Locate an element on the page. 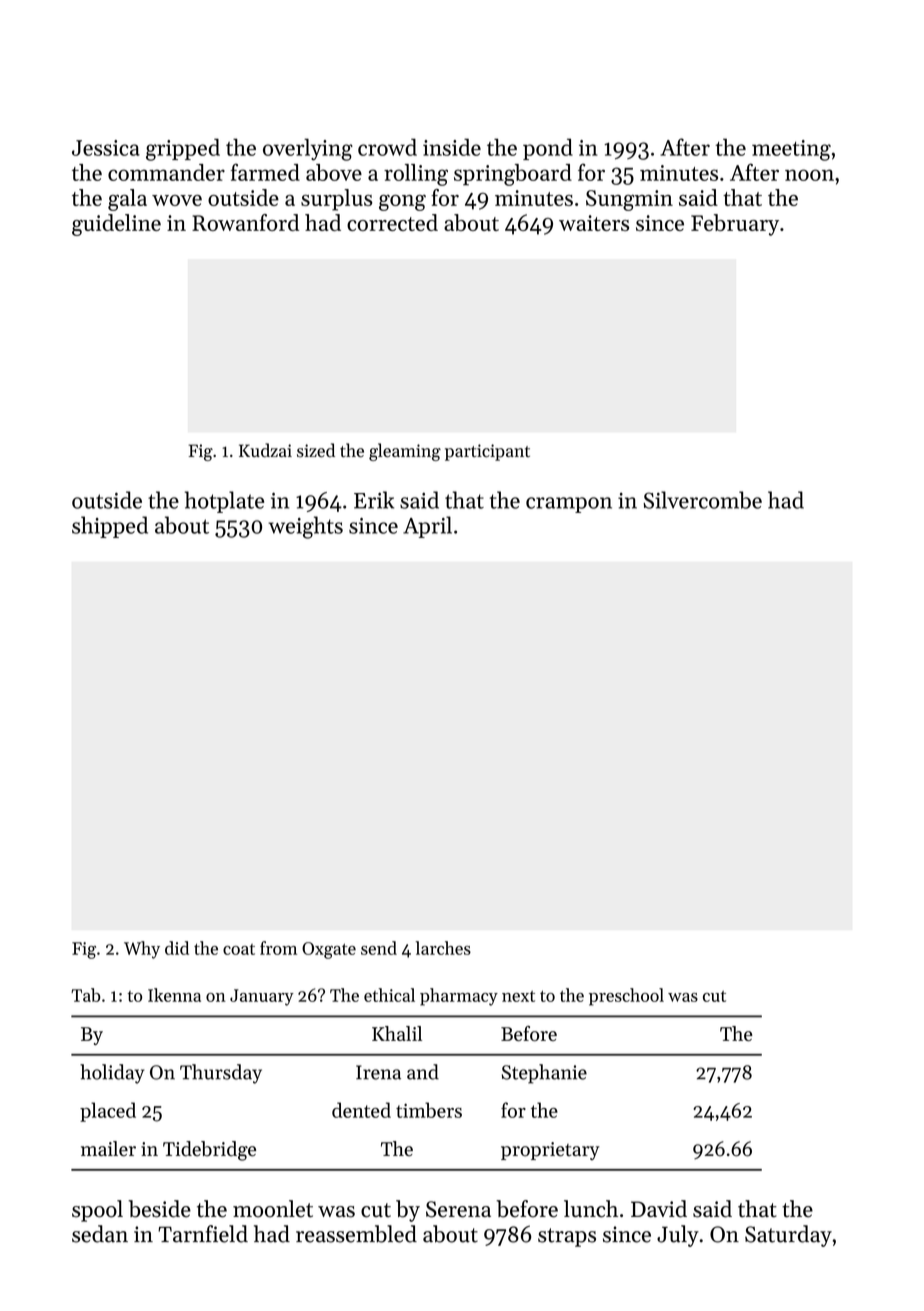  Why is located at coordinates (142, 950).
